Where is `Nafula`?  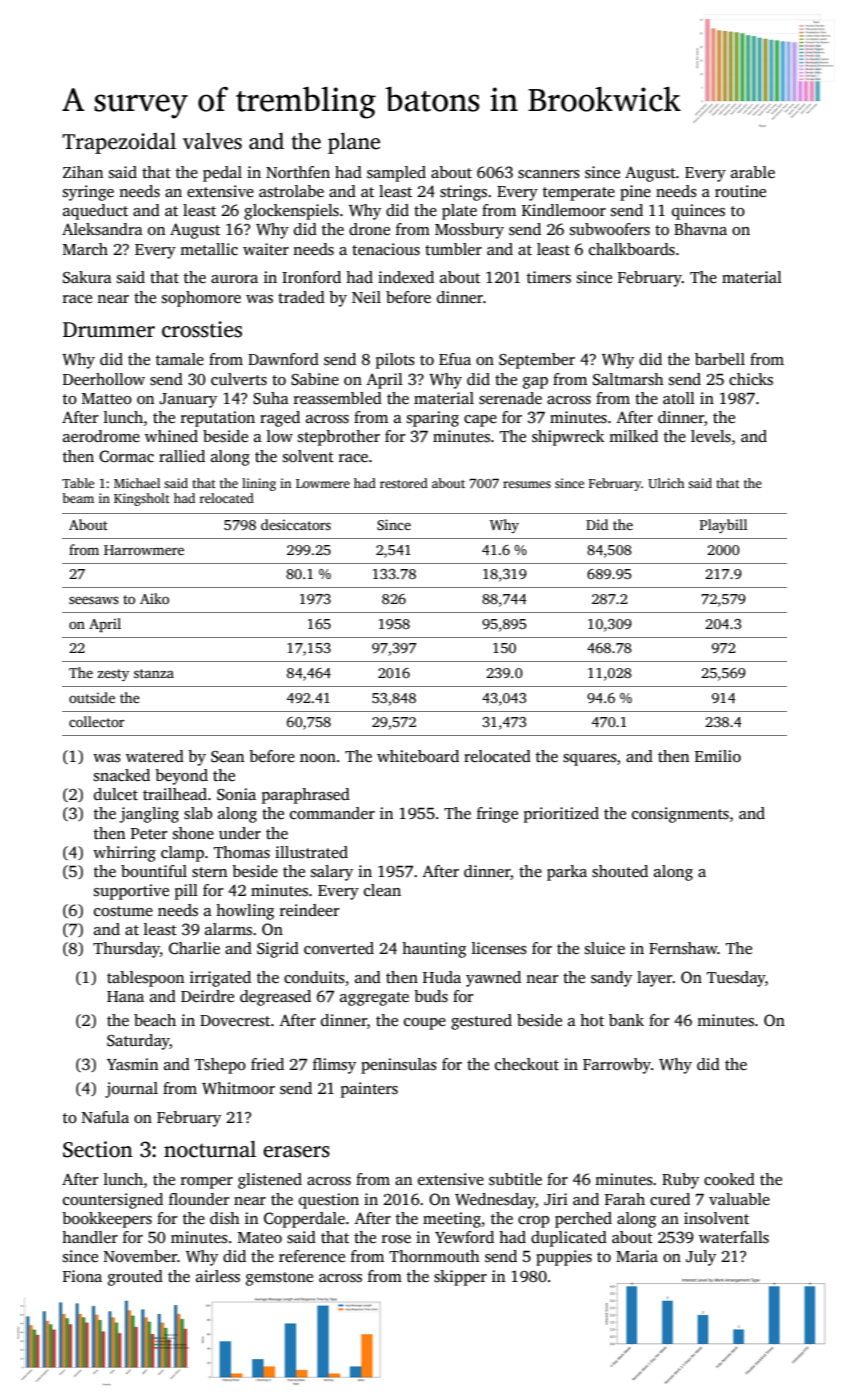 Nafula is located at coordinates (105, 1117).
